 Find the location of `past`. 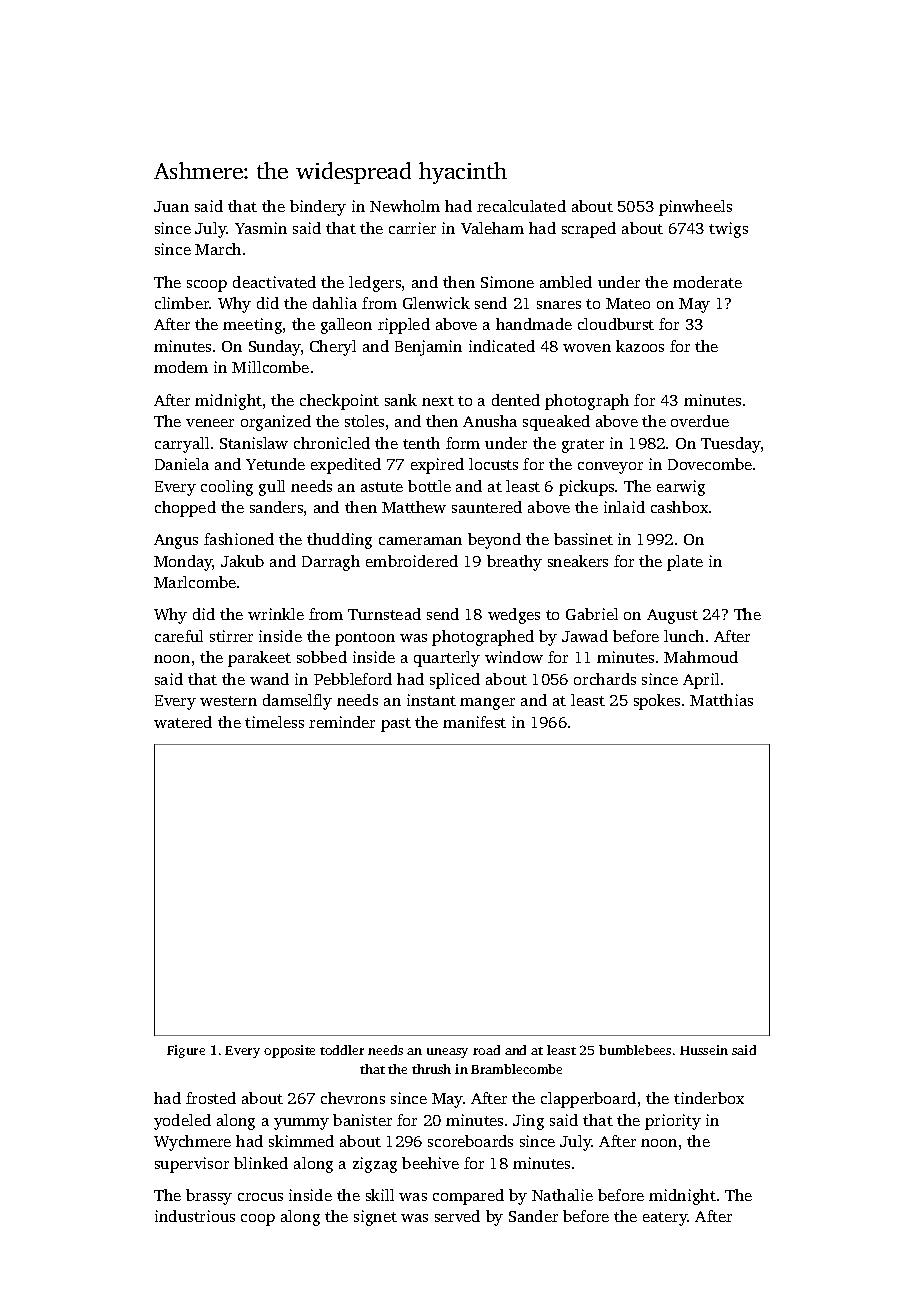

past is located at coordinates (396, 725).
